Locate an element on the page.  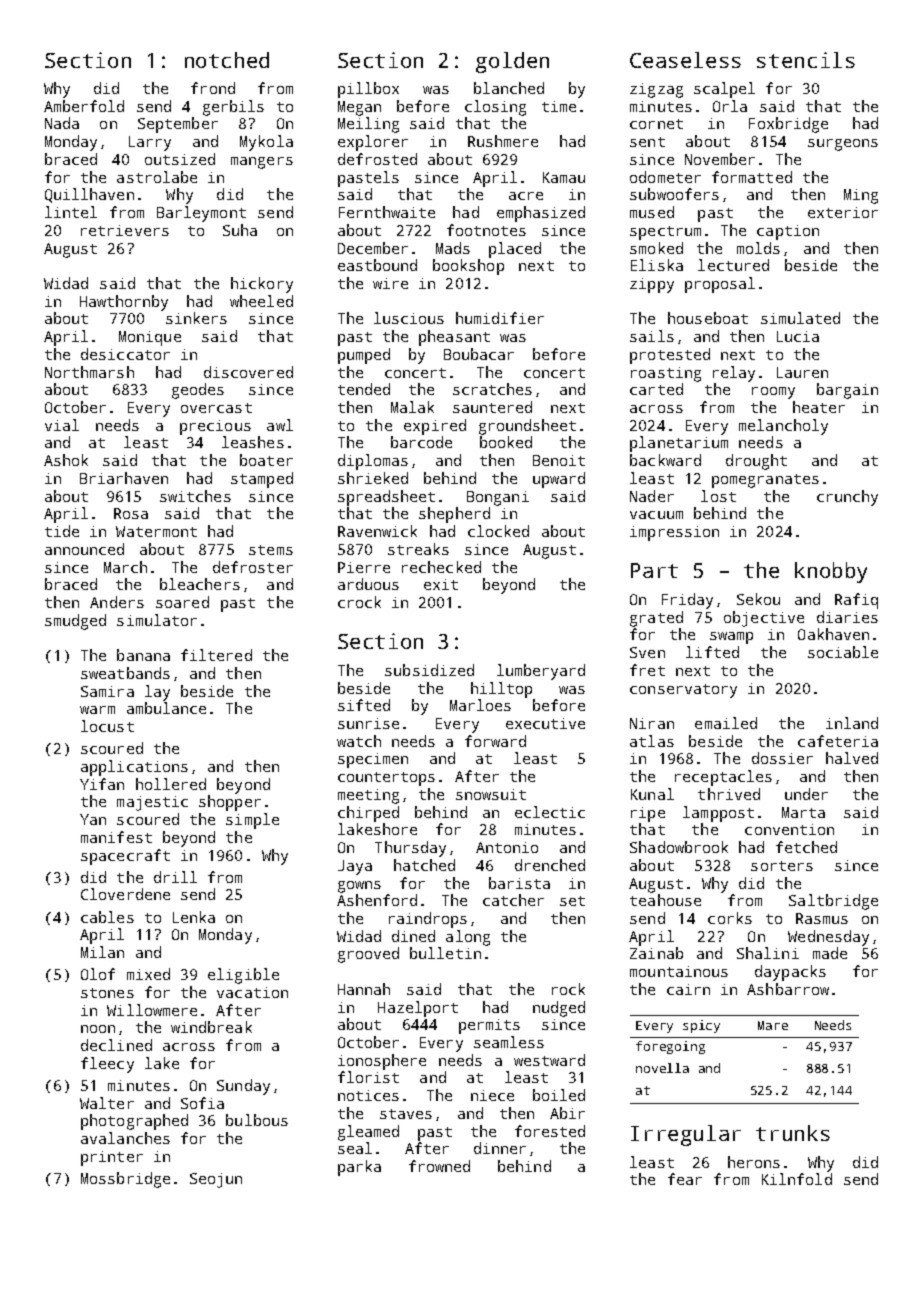
stencils is located at coordinates (806, 60).
